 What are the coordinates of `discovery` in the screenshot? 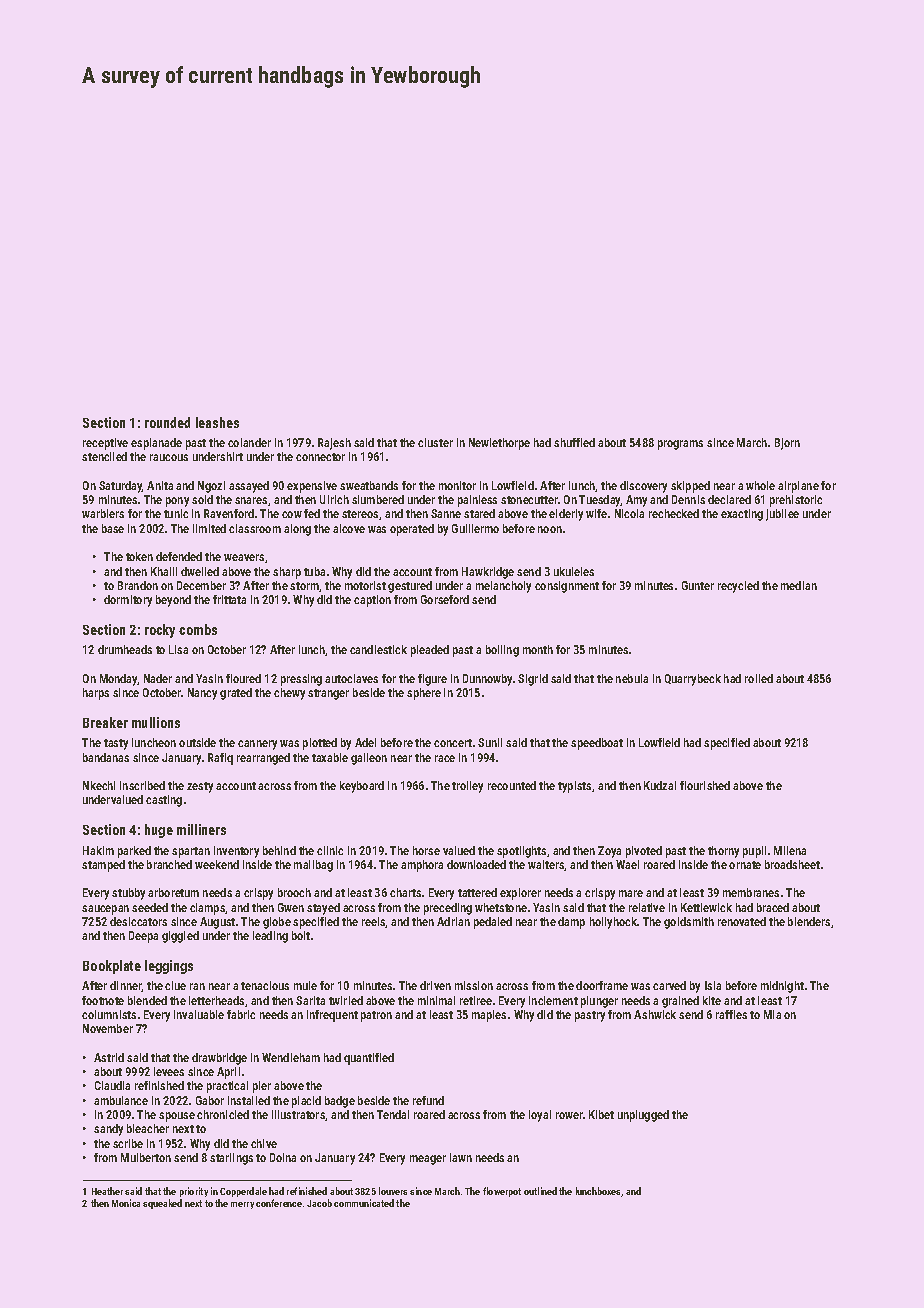 It's located at (643, 487).
